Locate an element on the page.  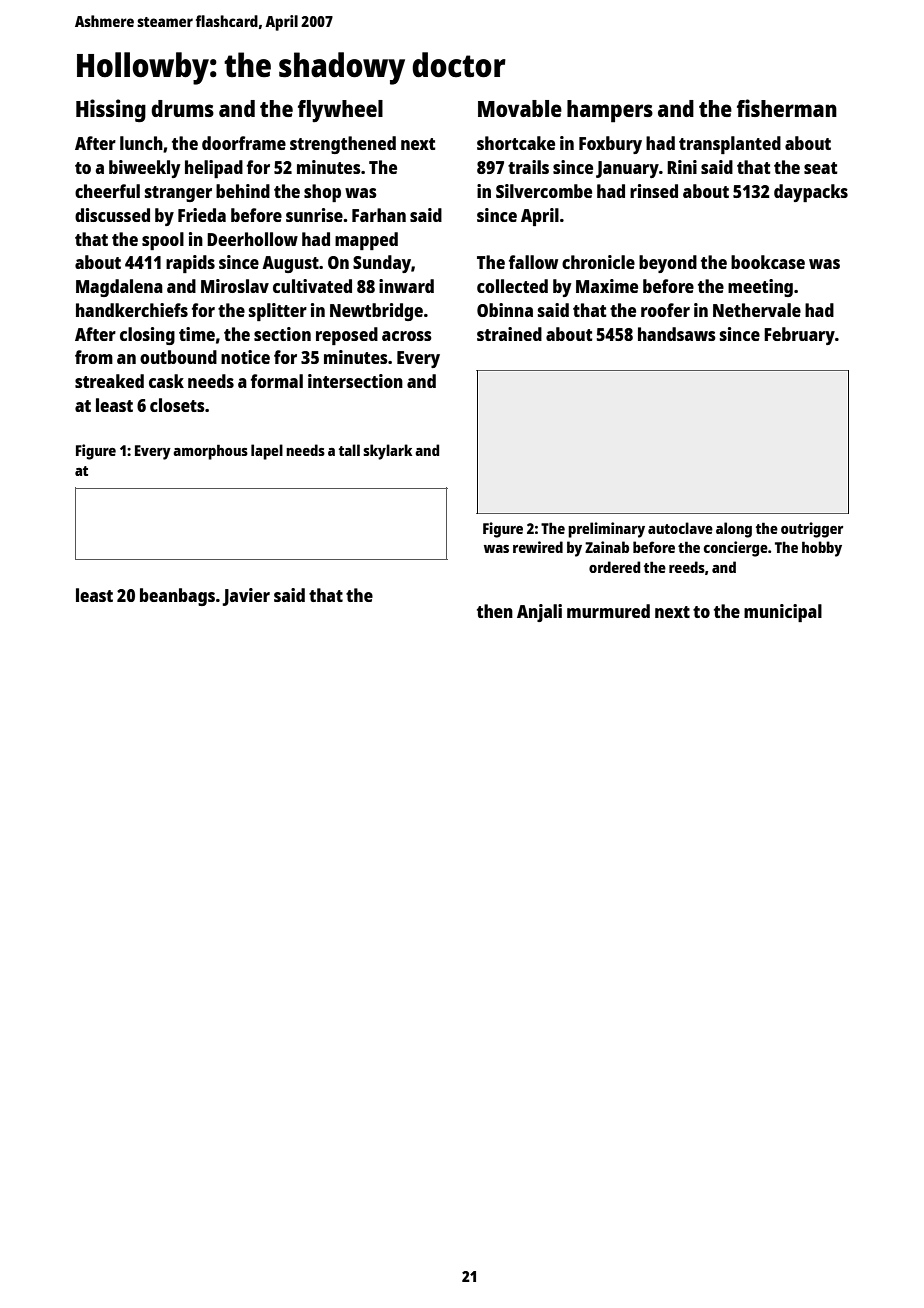
drums is located at coordinates (182, 108).
